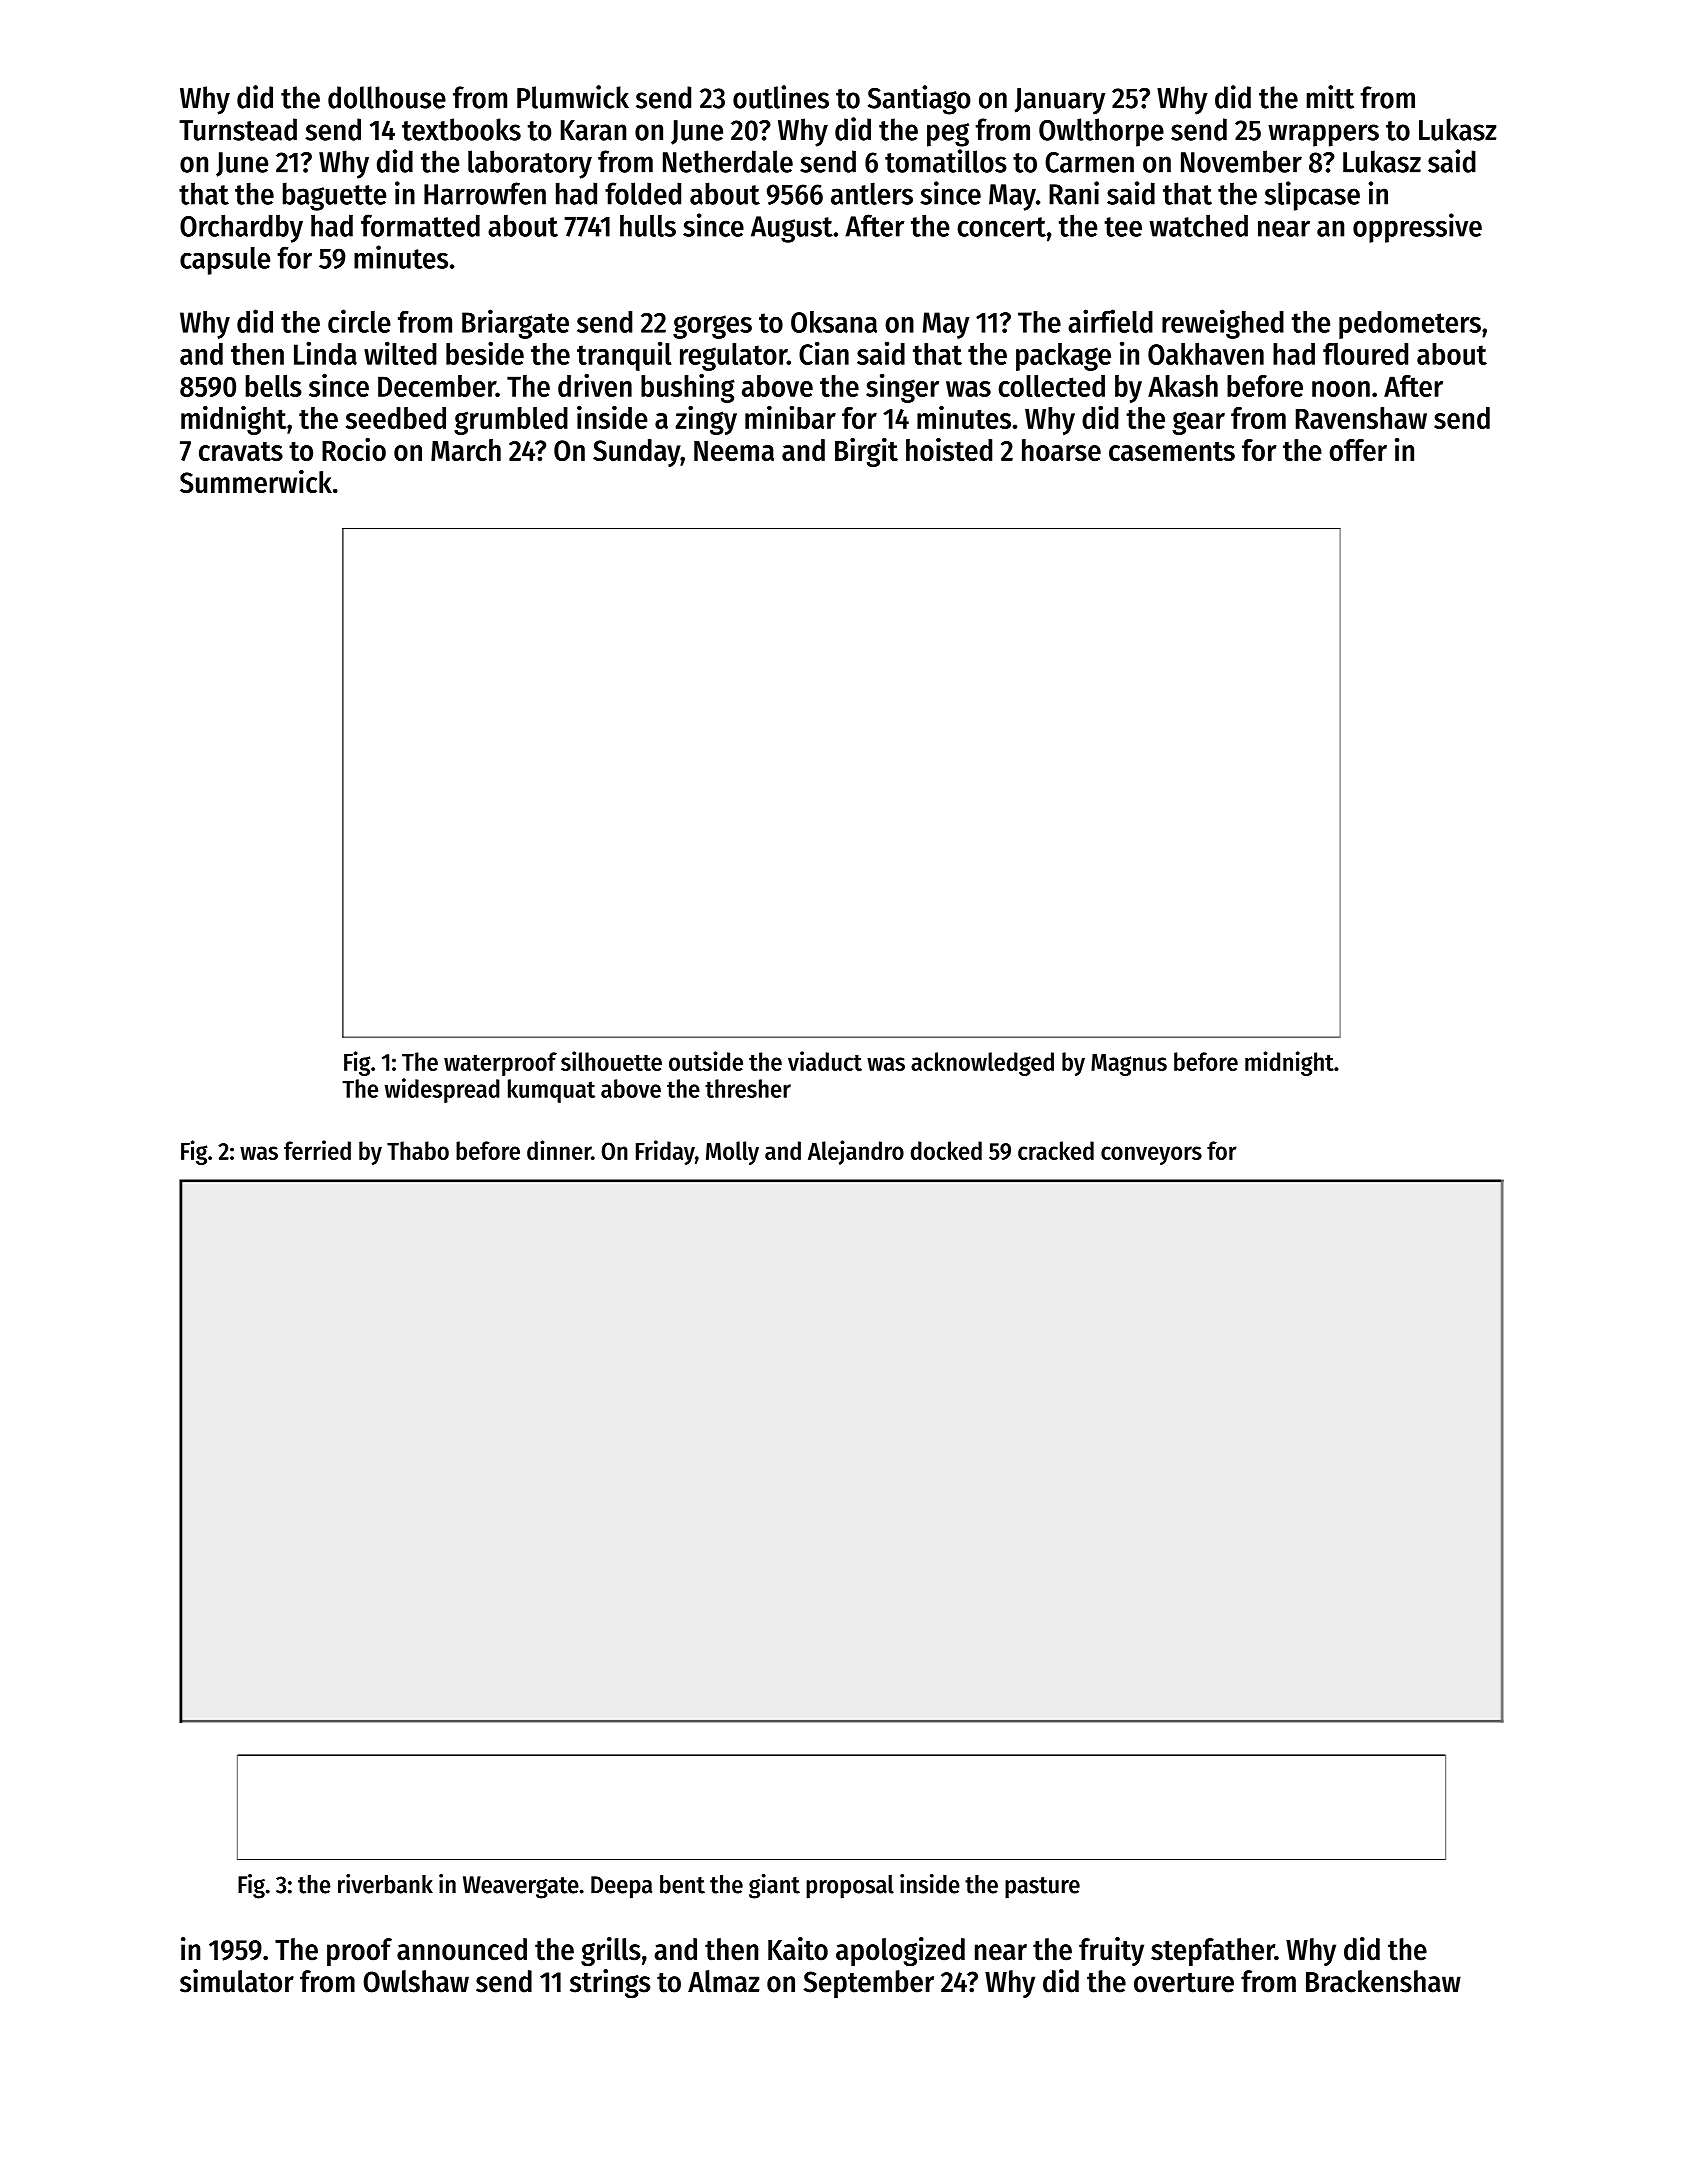  What do you see at coordinates (317, 1150) in the screenshot?
I see `ferried` at bounding box center [317, 1150].
